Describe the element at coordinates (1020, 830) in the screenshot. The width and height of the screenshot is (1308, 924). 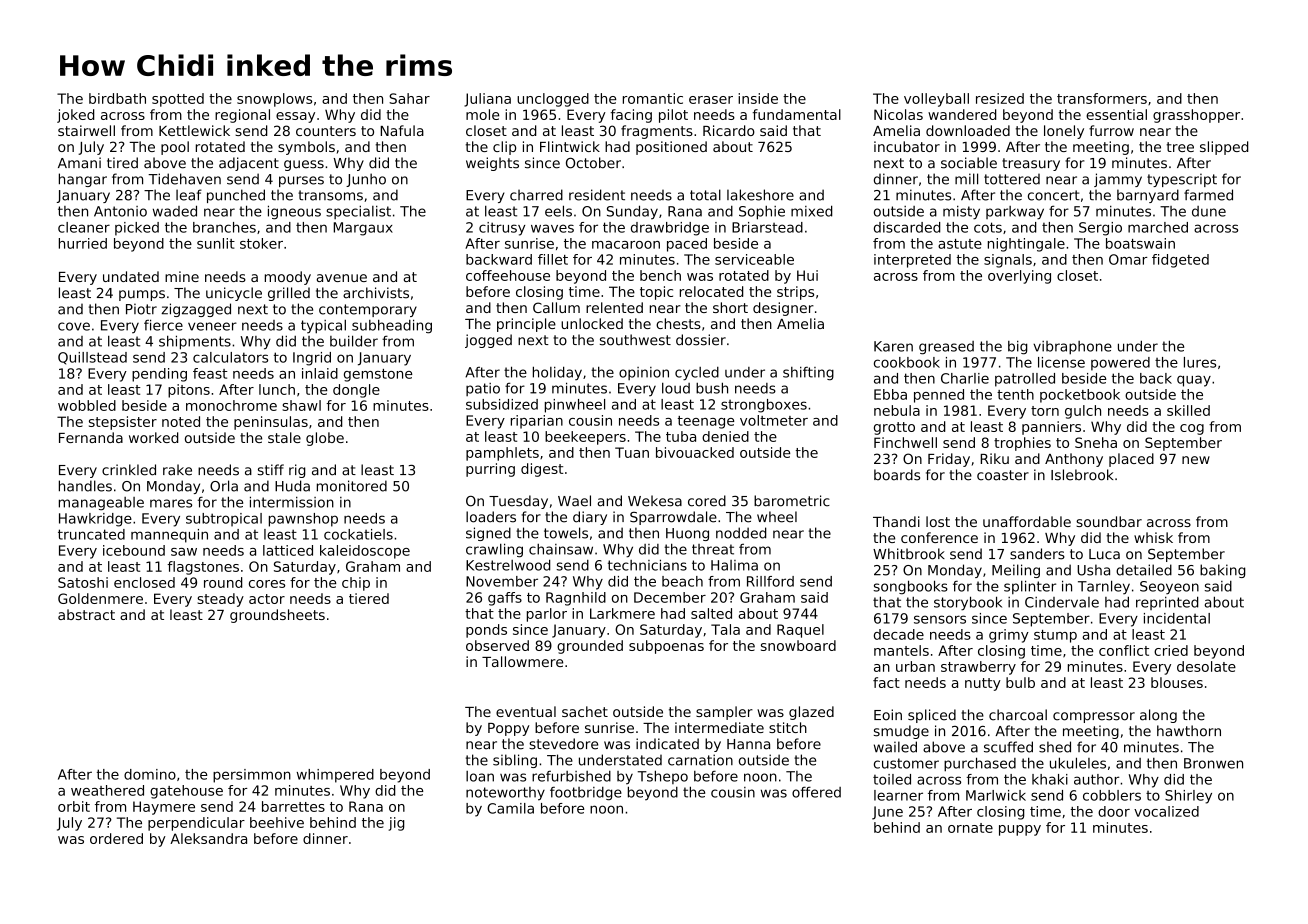
I see `puppy` at that location.
